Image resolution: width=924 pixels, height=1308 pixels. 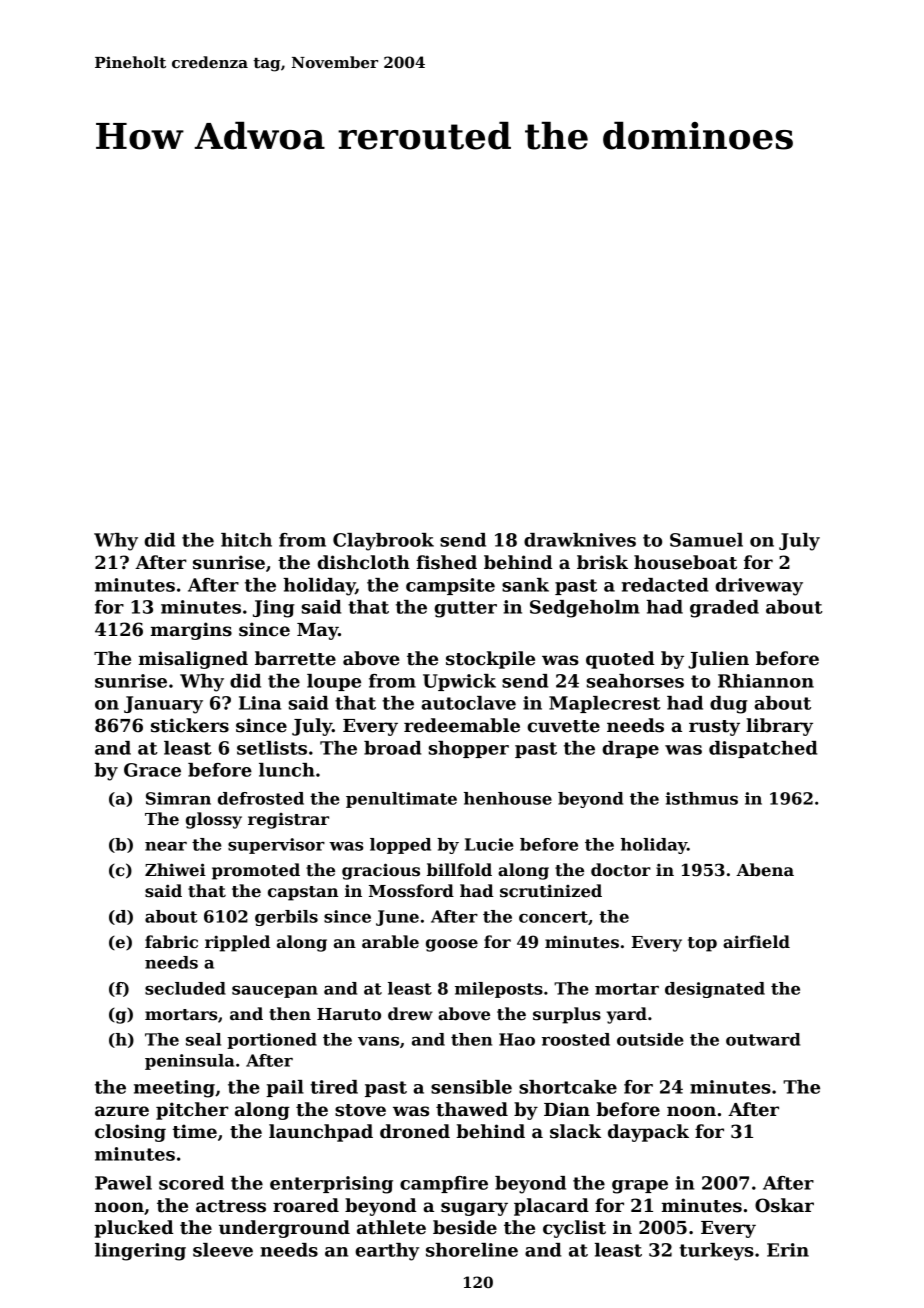 I want to click on defrosted, so click(x=261, y=798).
